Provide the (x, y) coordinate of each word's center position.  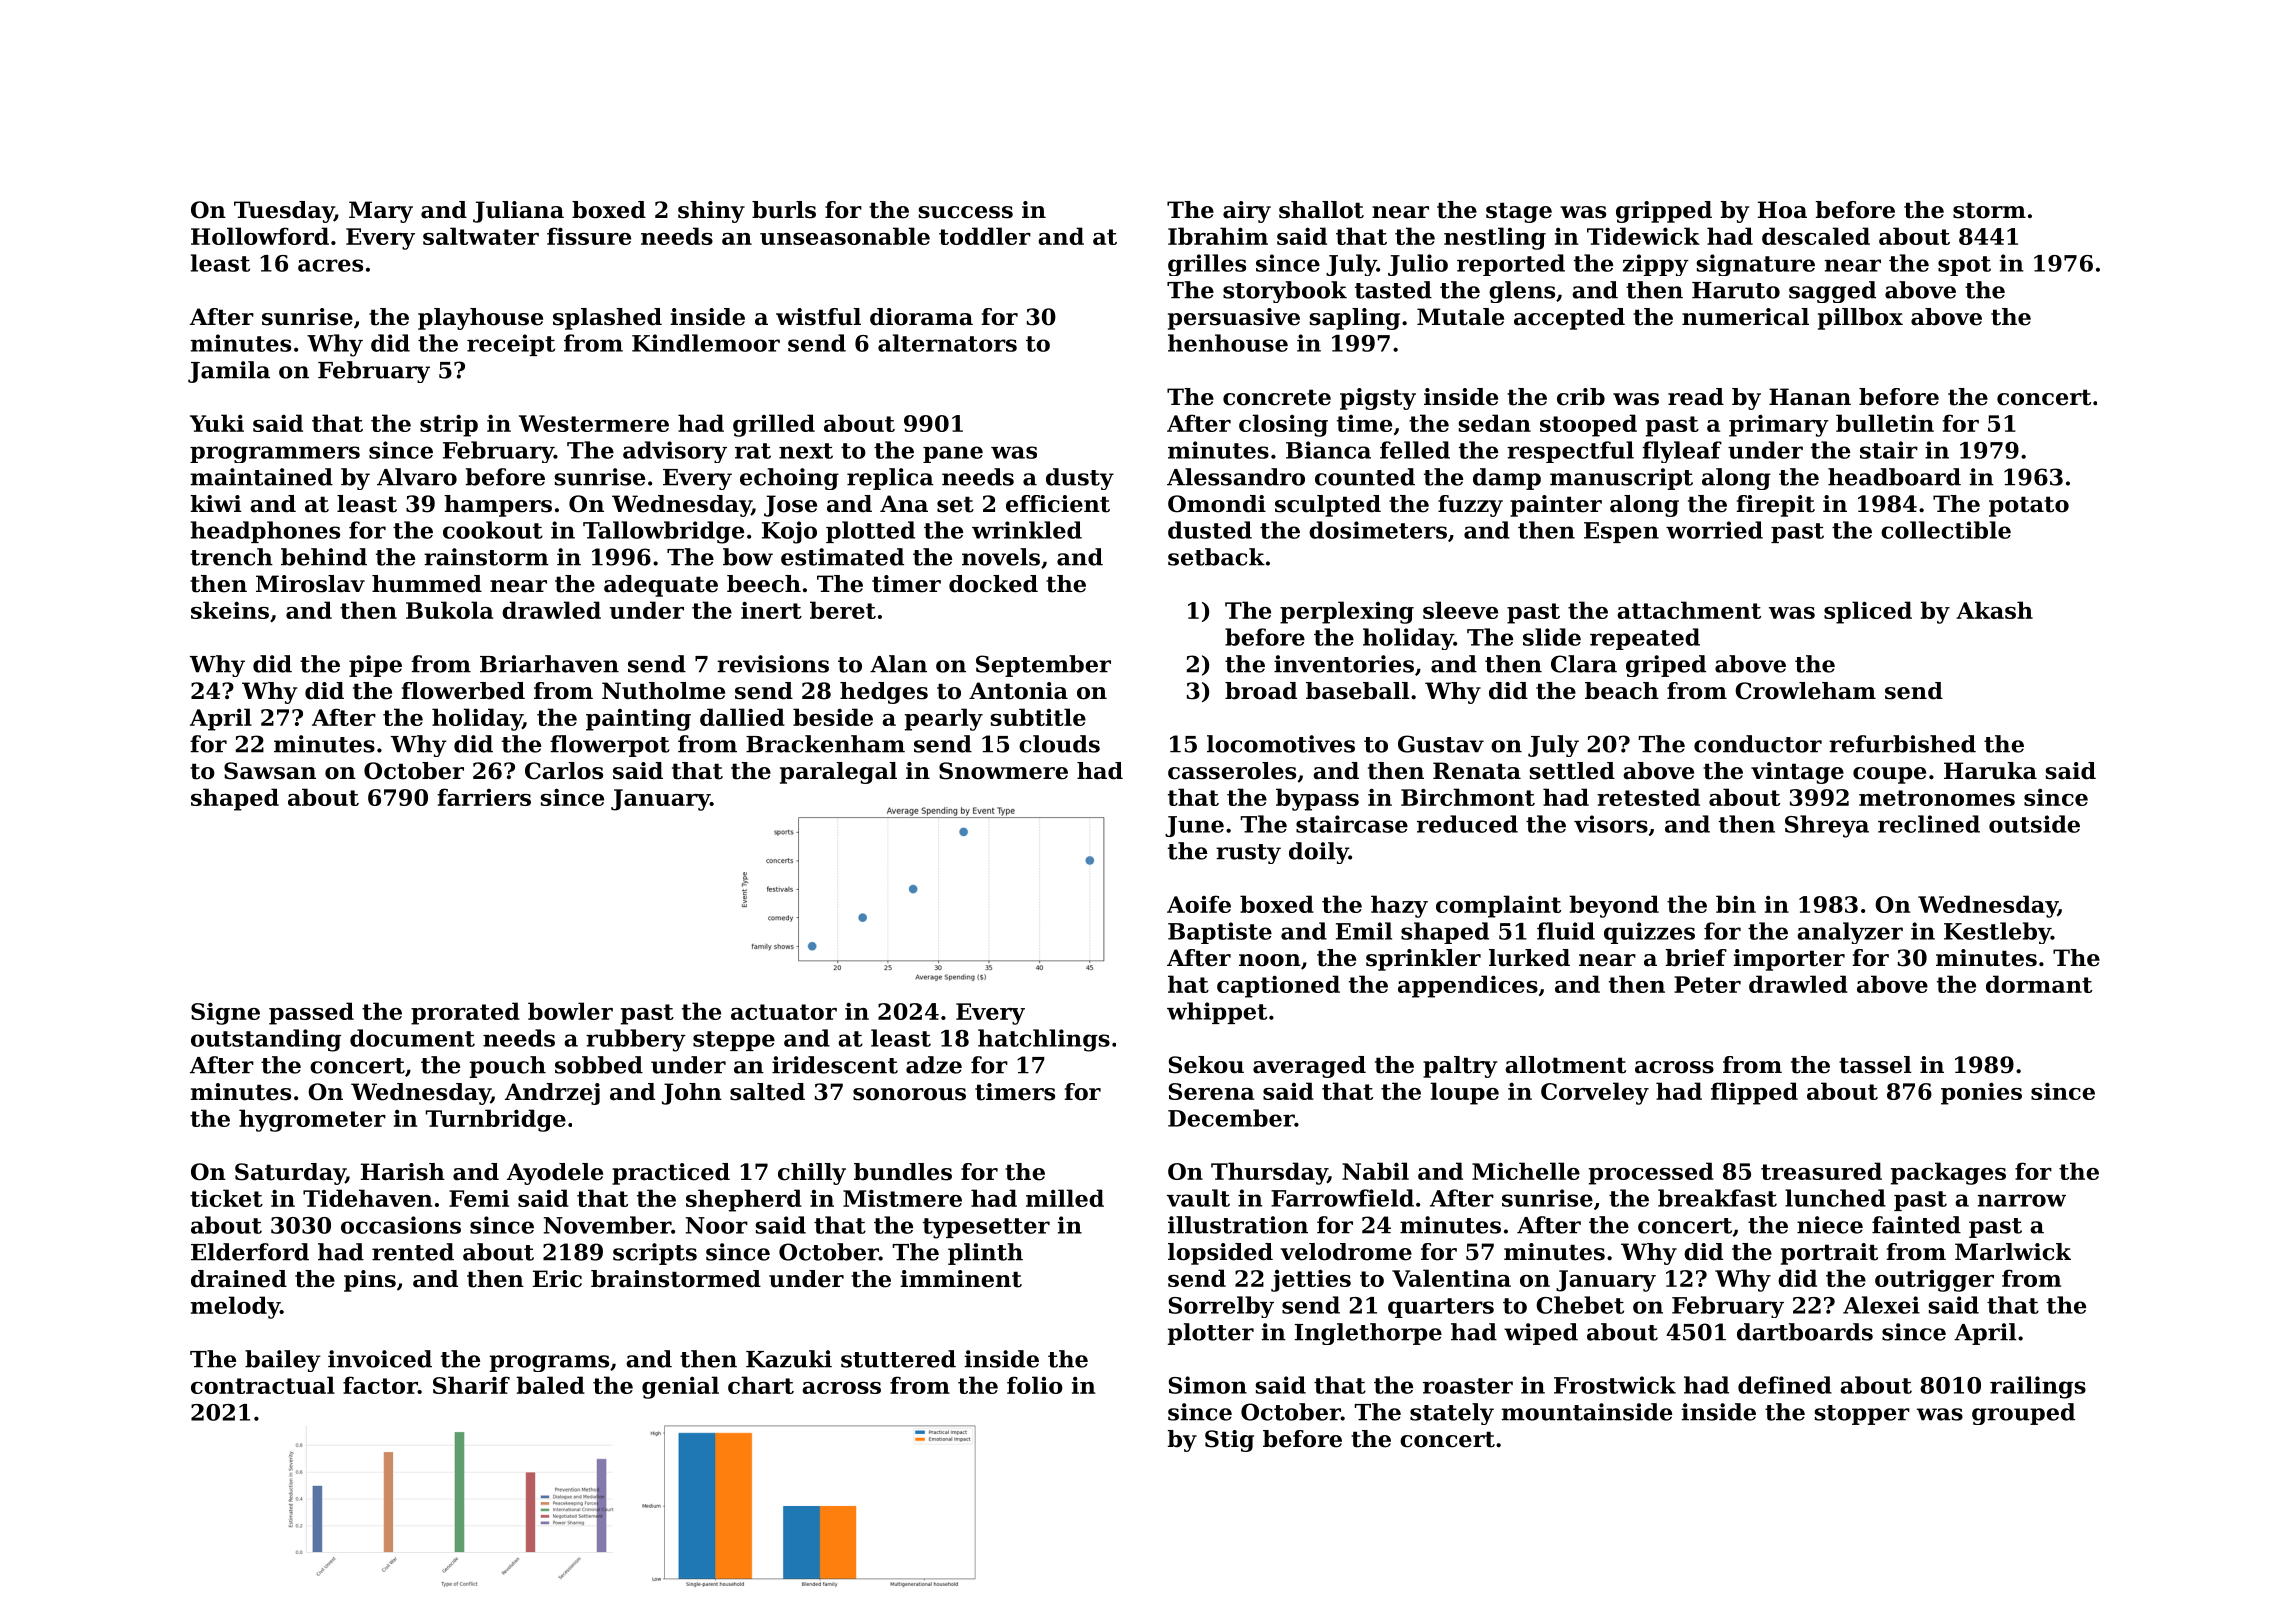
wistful (818, 317)
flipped (1754, 1093)
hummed (427, 584)
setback (1216, 557)
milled (1065, 1198)
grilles (1207, 265)
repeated (1645, 639)
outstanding (266, 1040)
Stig (1229, 1441)
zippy (1656, 265)
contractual (263, 1385)
